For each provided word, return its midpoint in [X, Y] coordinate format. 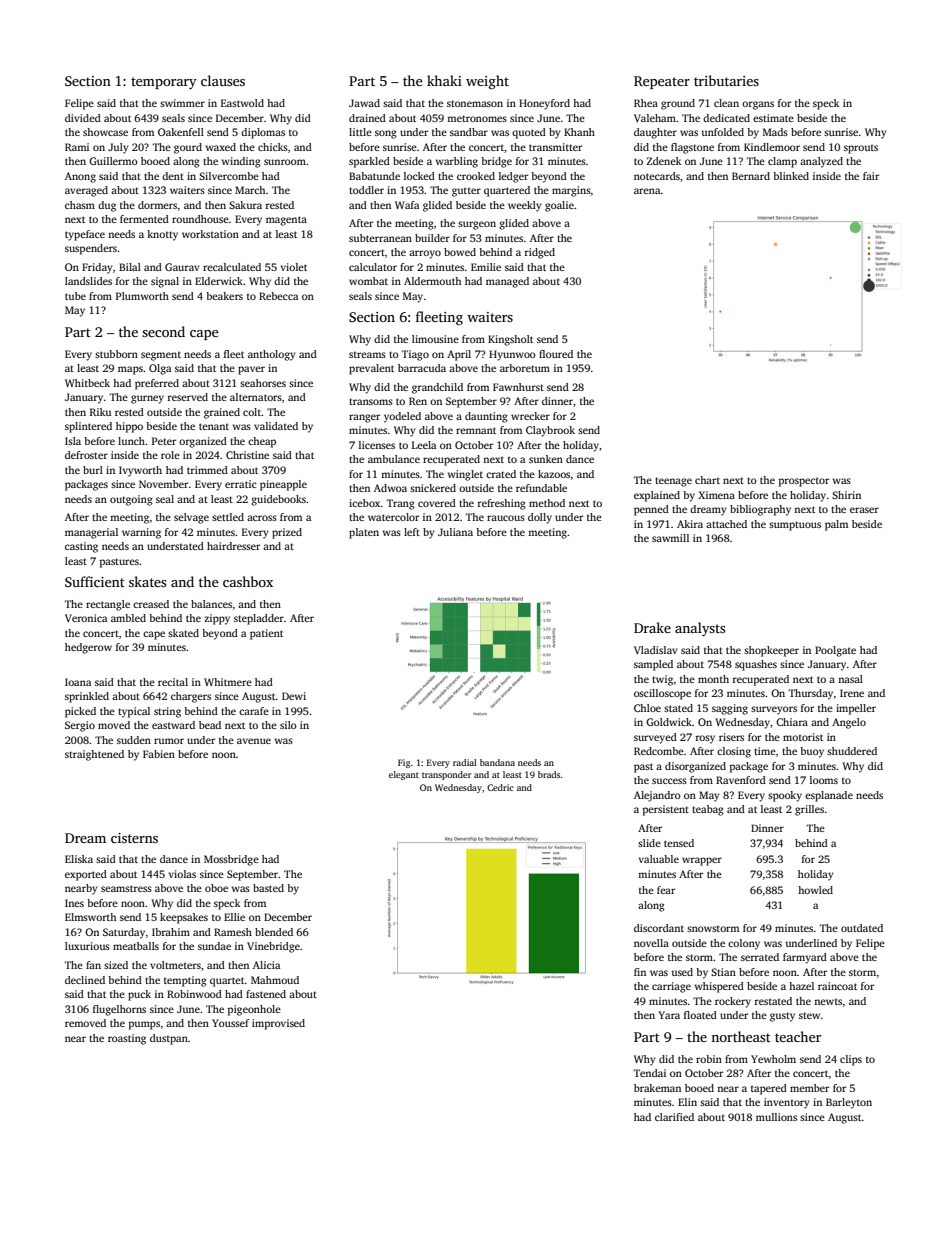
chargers [191, 697]
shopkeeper [771, 651]
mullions [776, 1117]
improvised [278, 1024]
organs [758, 105]
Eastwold [242, 103]
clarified [674, 1117]
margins [571, 191]
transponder [446, 775]
